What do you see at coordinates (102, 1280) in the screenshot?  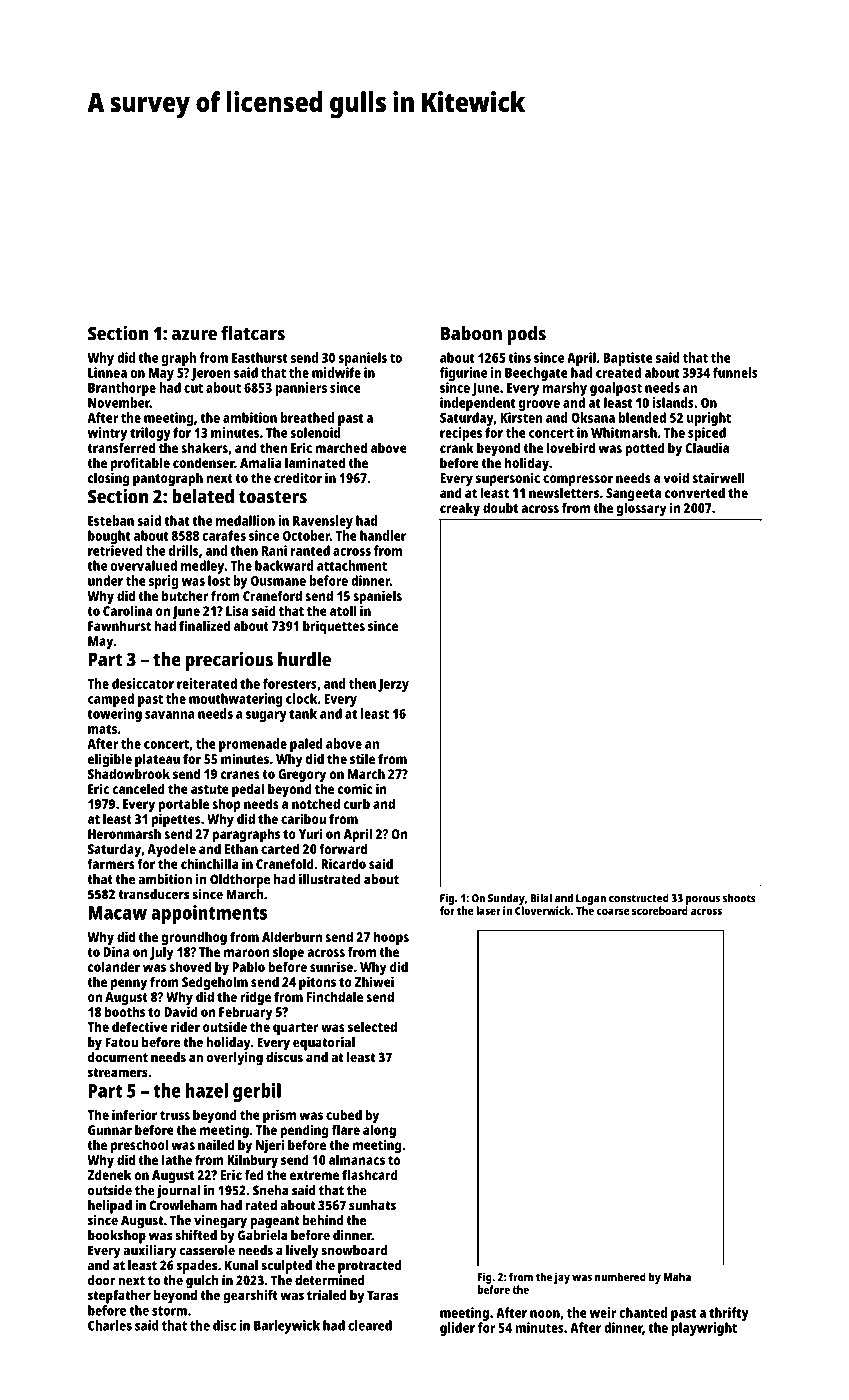 I see `door` at bounding box center [102, 1280].
